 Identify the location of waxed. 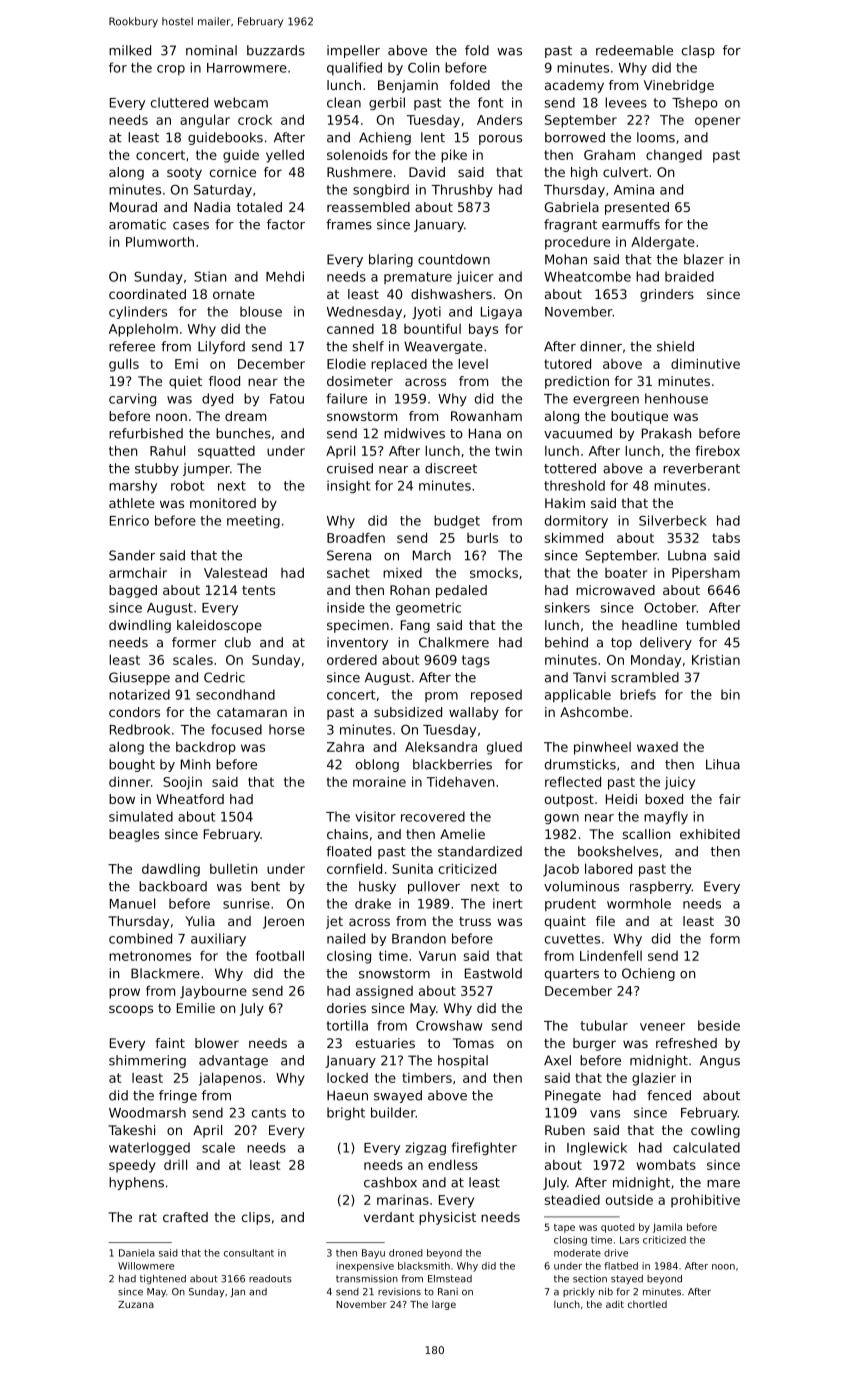
(657, 747).
